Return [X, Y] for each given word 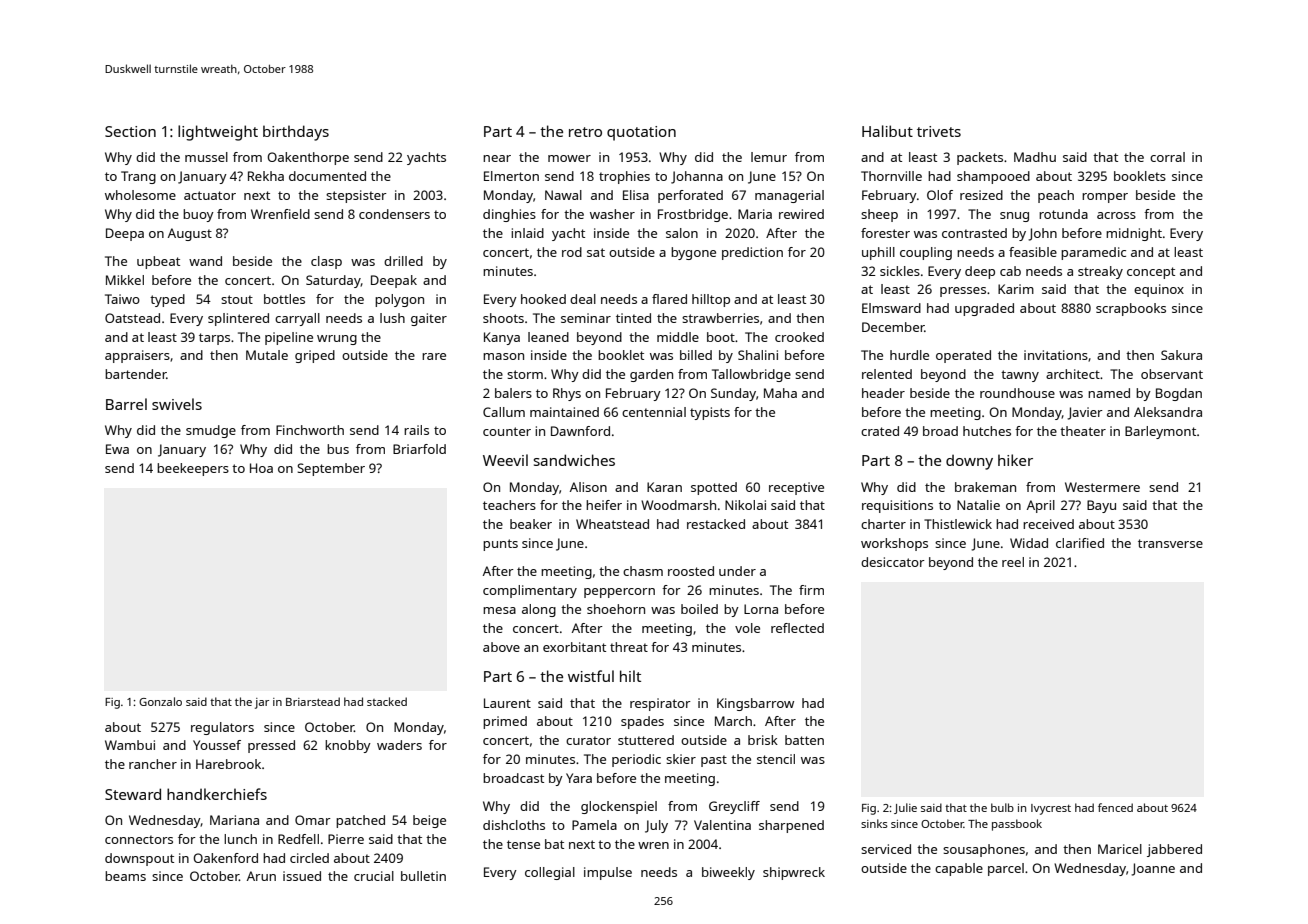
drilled [403, 261]
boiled [699, 609]
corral [1167, 157]
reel [1013, 562]
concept [1151, 273]
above [501, 647]
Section [130, 131]
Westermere [1102, 487]
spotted [714, 488]
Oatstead [132, 318]
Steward [133, 794]
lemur [769, 157]
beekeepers [193, 469]
